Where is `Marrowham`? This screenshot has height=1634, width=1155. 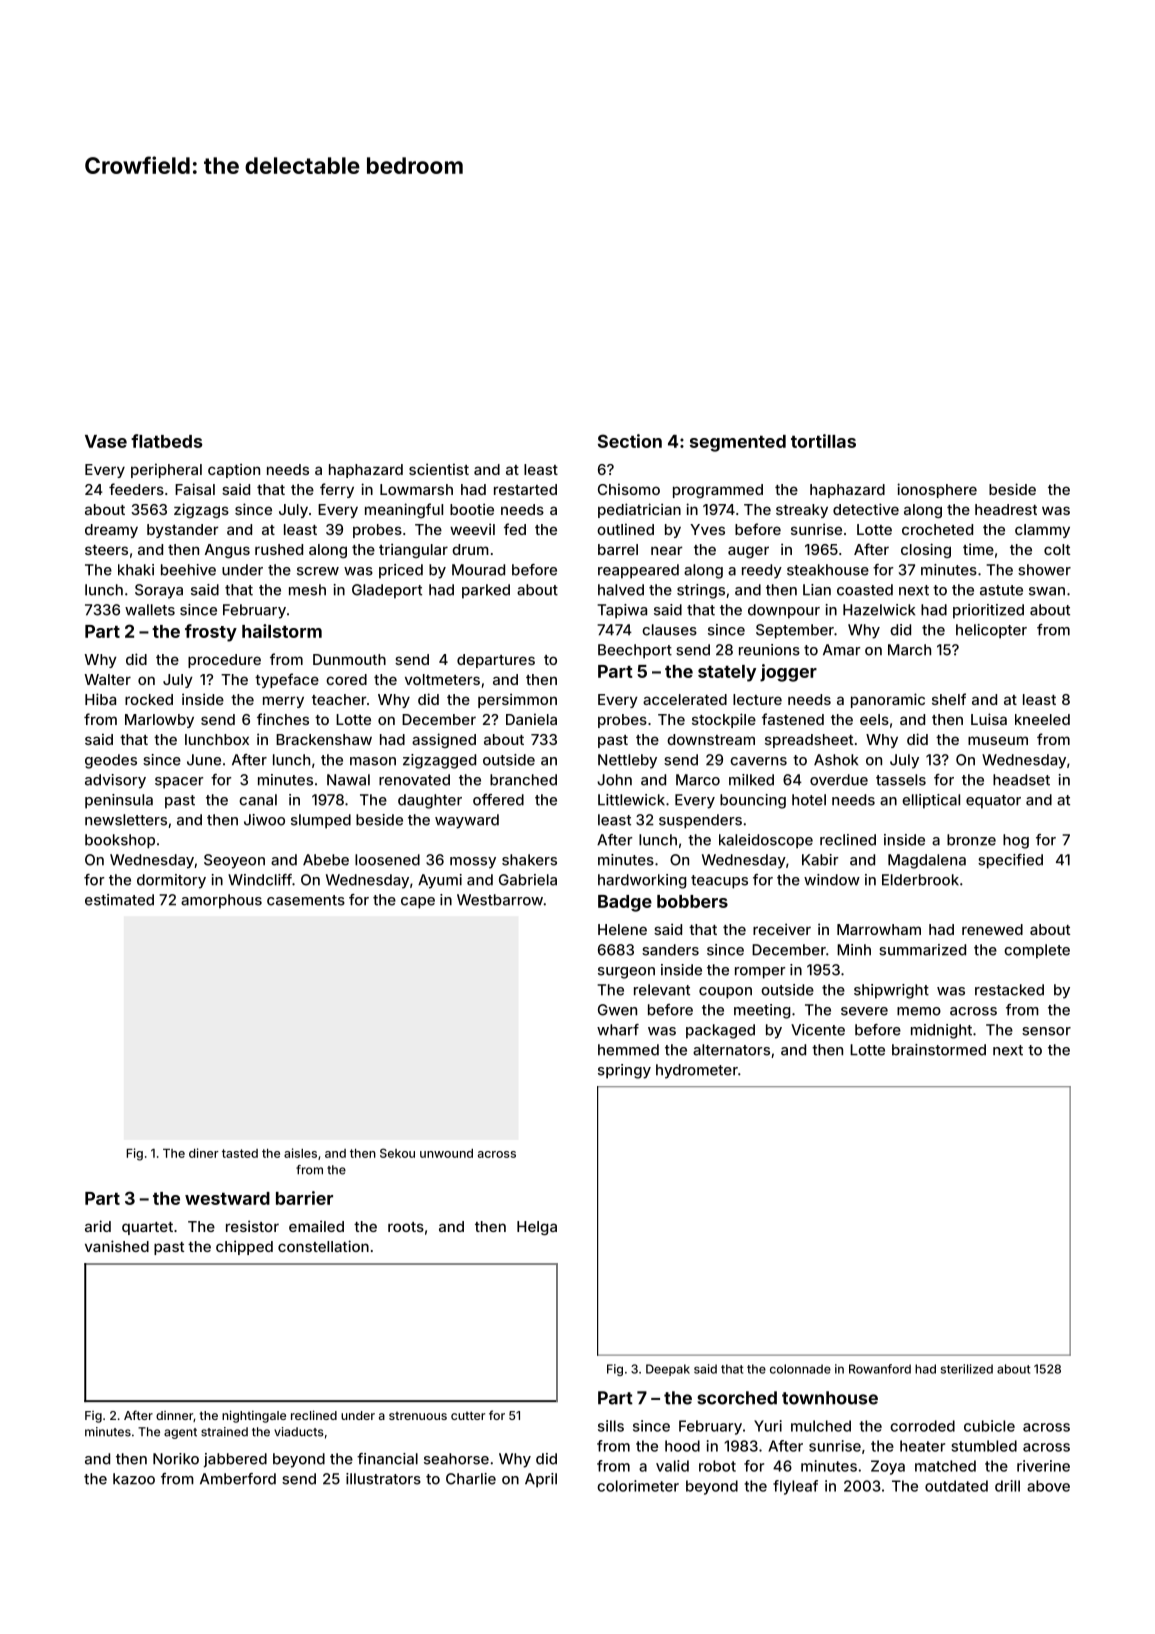
Marrowham is located at coordinates (879, 929).
